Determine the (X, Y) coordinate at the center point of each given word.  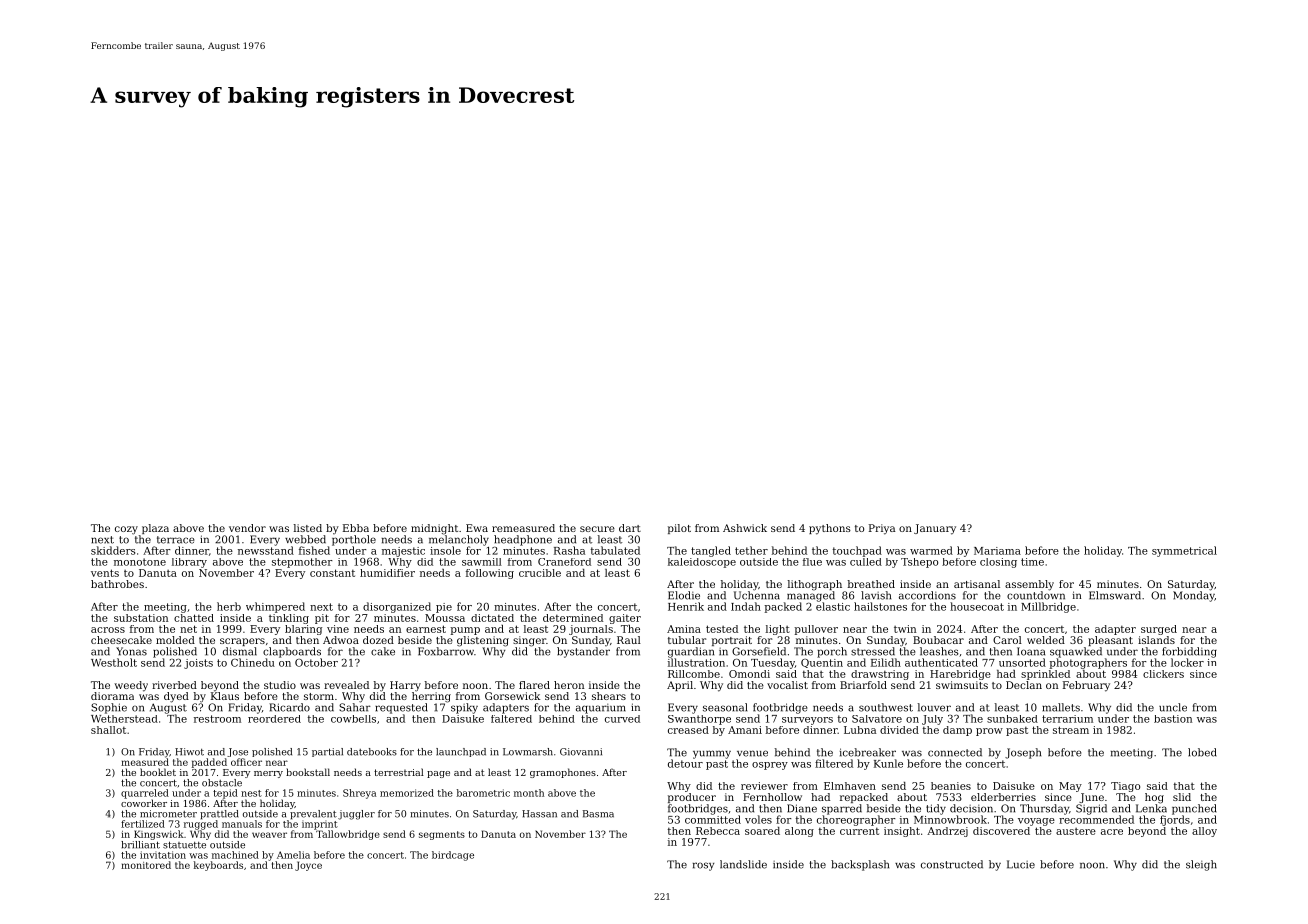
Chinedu (253, 662)
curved (622, 719)
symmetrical (1184, 551)
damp (957, 731)
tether (751, 550)
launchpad (461, 752)
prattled (219, 815)
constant (332, 573)
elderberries (1003, 797)
